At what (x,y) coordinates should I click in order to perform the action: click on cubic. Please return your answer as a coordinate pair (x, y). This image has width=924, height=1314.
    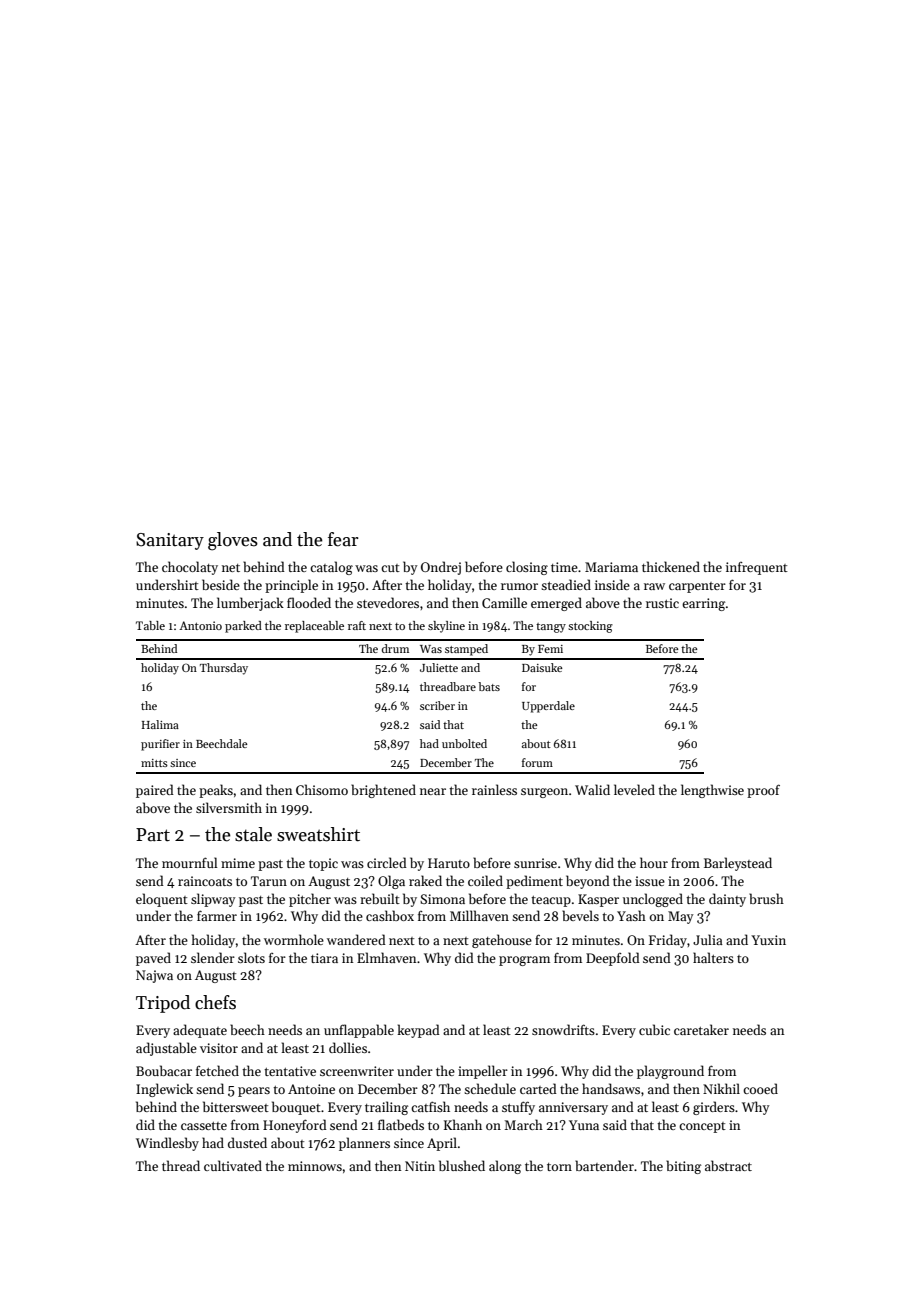
    Looking at the image, I should click on (654, 1029).
